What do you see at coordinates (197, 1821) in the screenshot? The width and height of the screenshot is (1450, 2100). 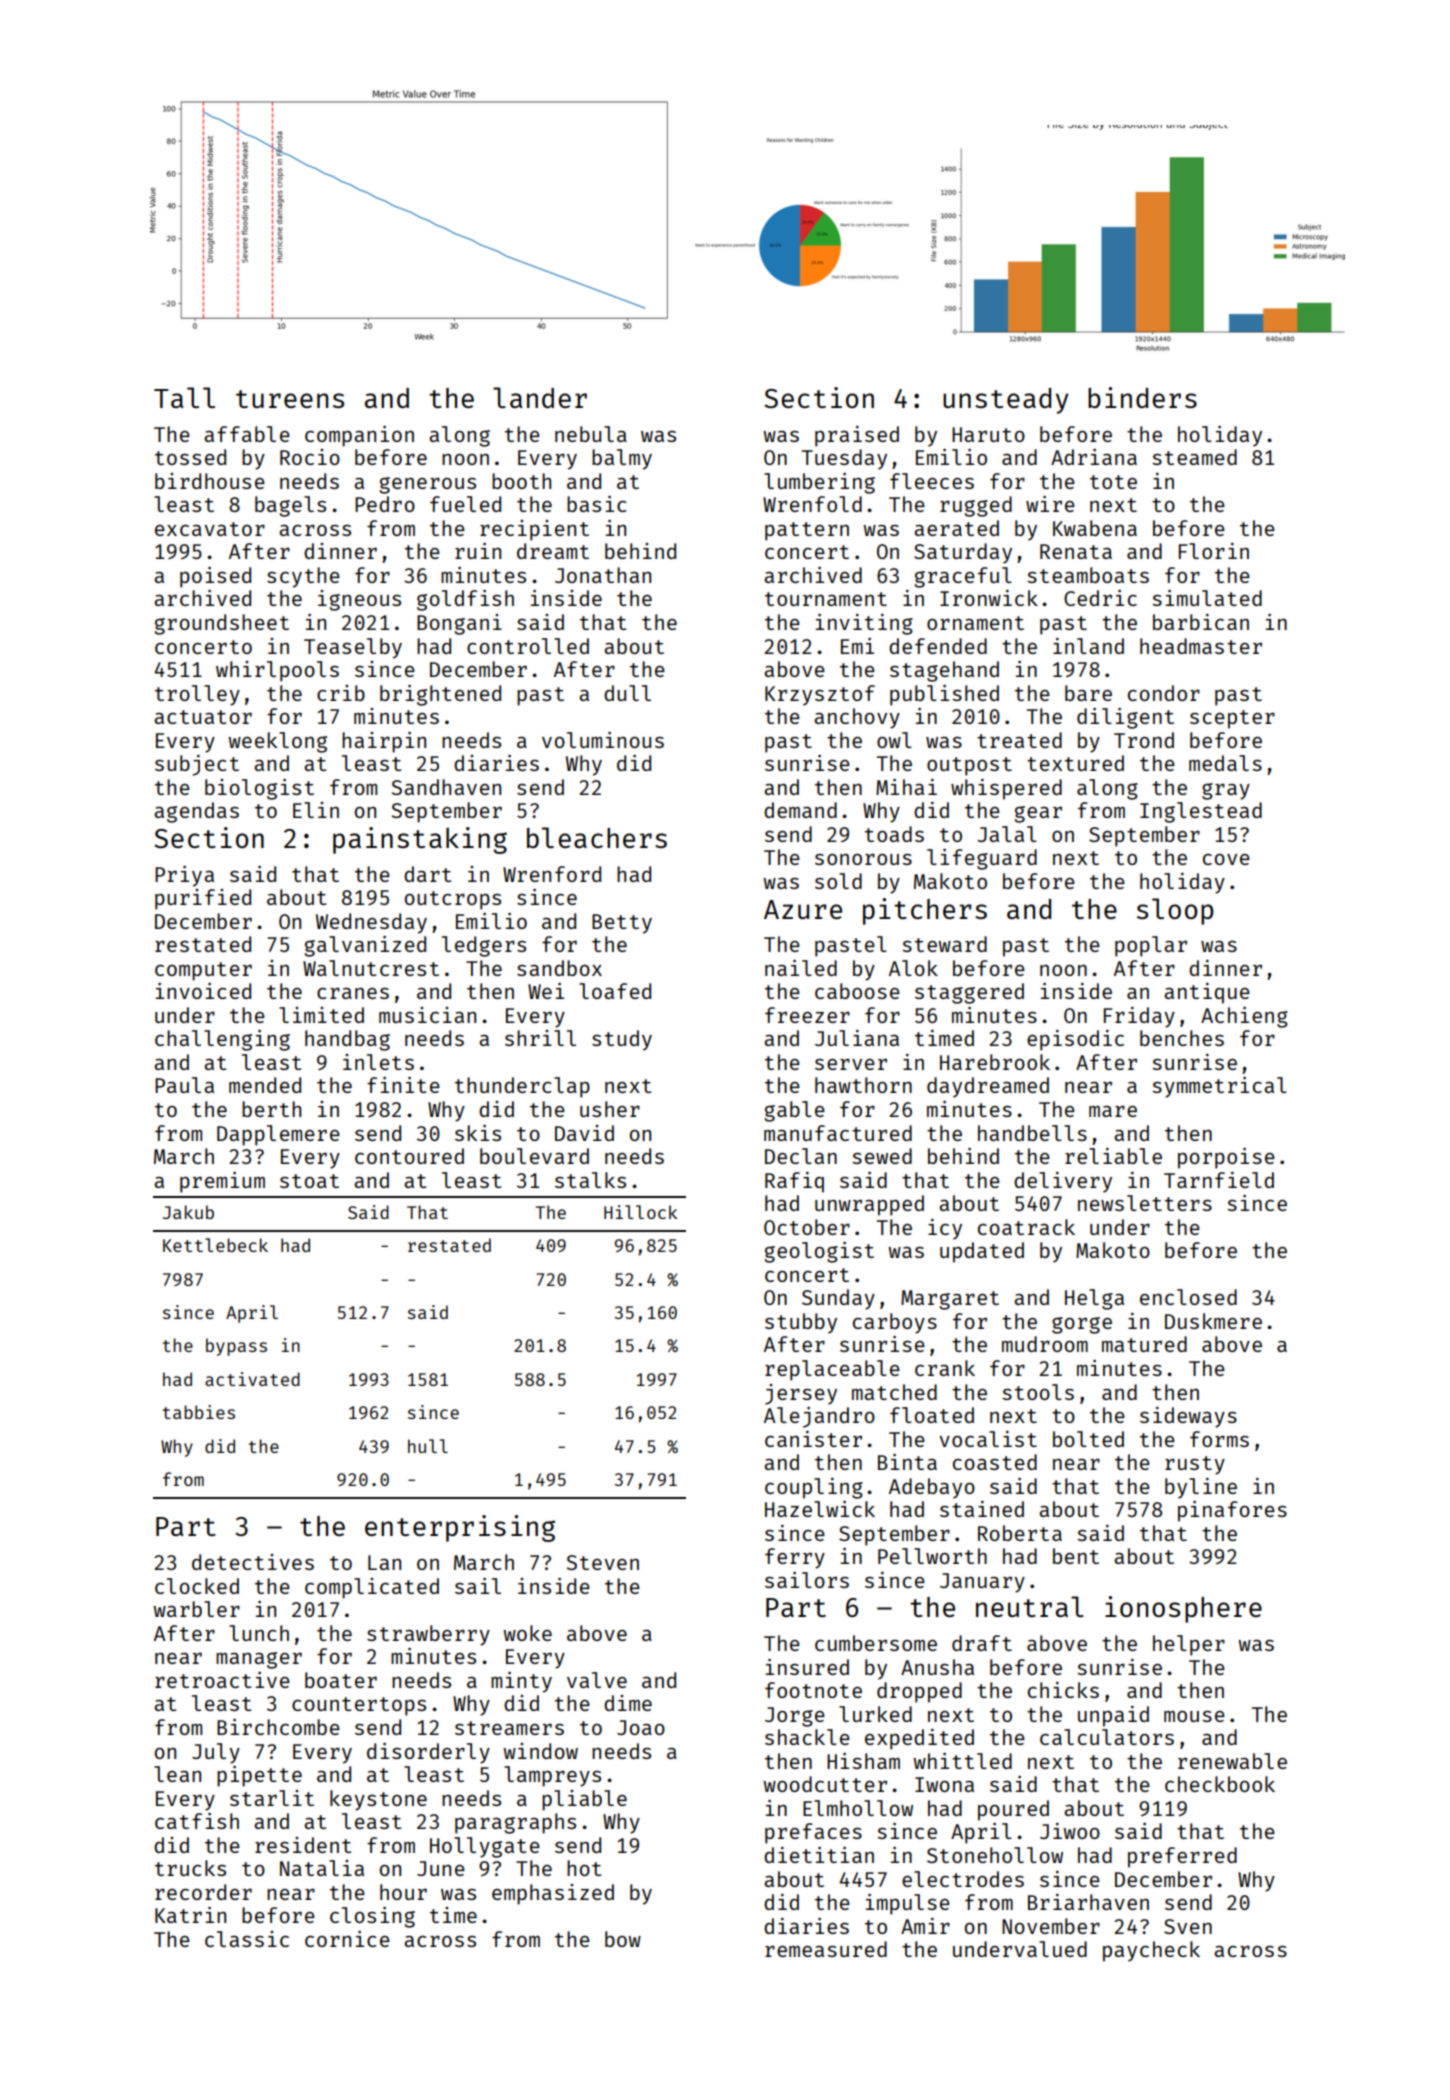 I see `catfish` at bounding box center [197, 1821].
